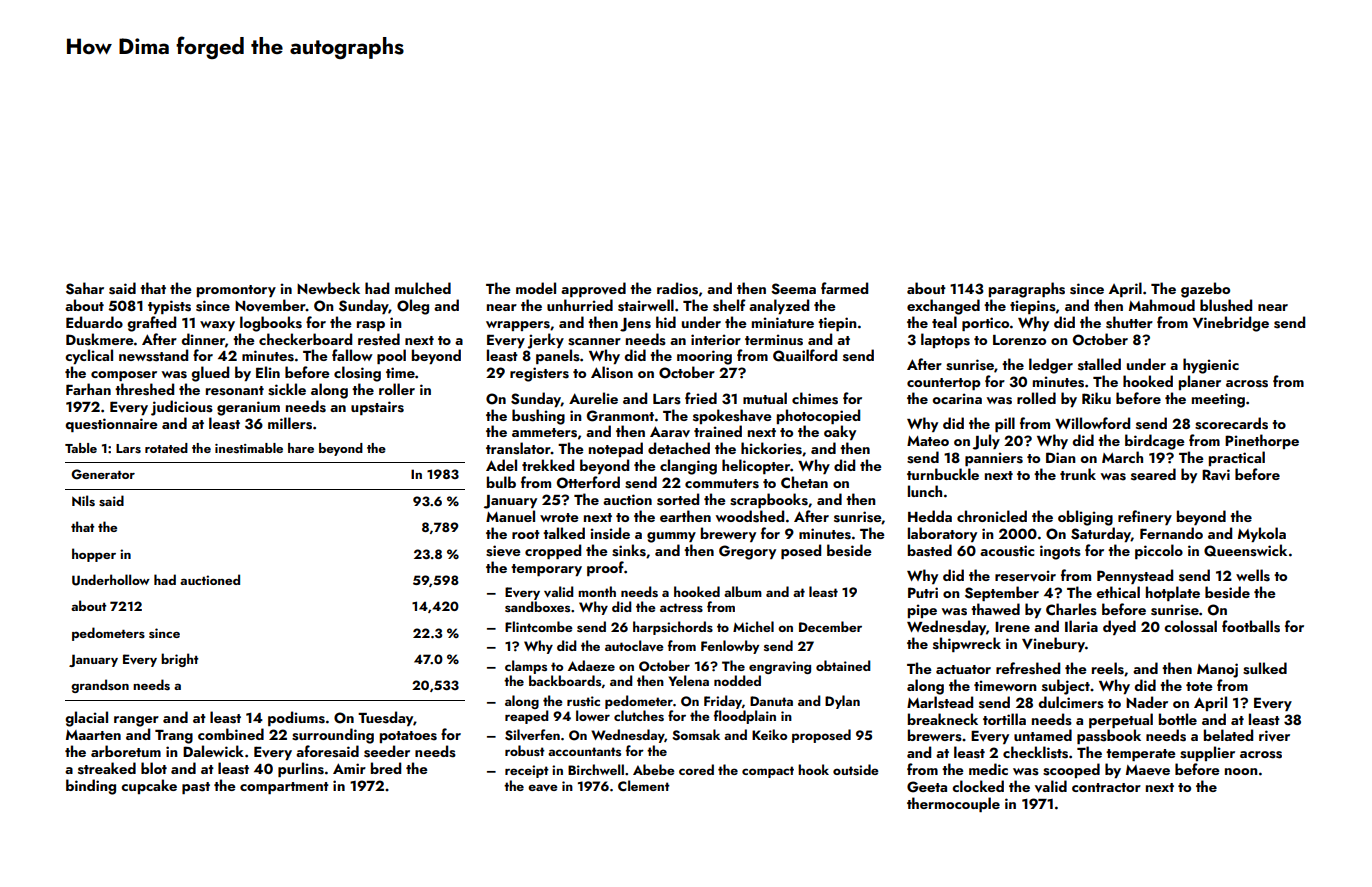 This image has width=1372, height=887. What do you see at coordinates (284, 788) in the image?
I see `compartment` at bounding box center [284, 788].
